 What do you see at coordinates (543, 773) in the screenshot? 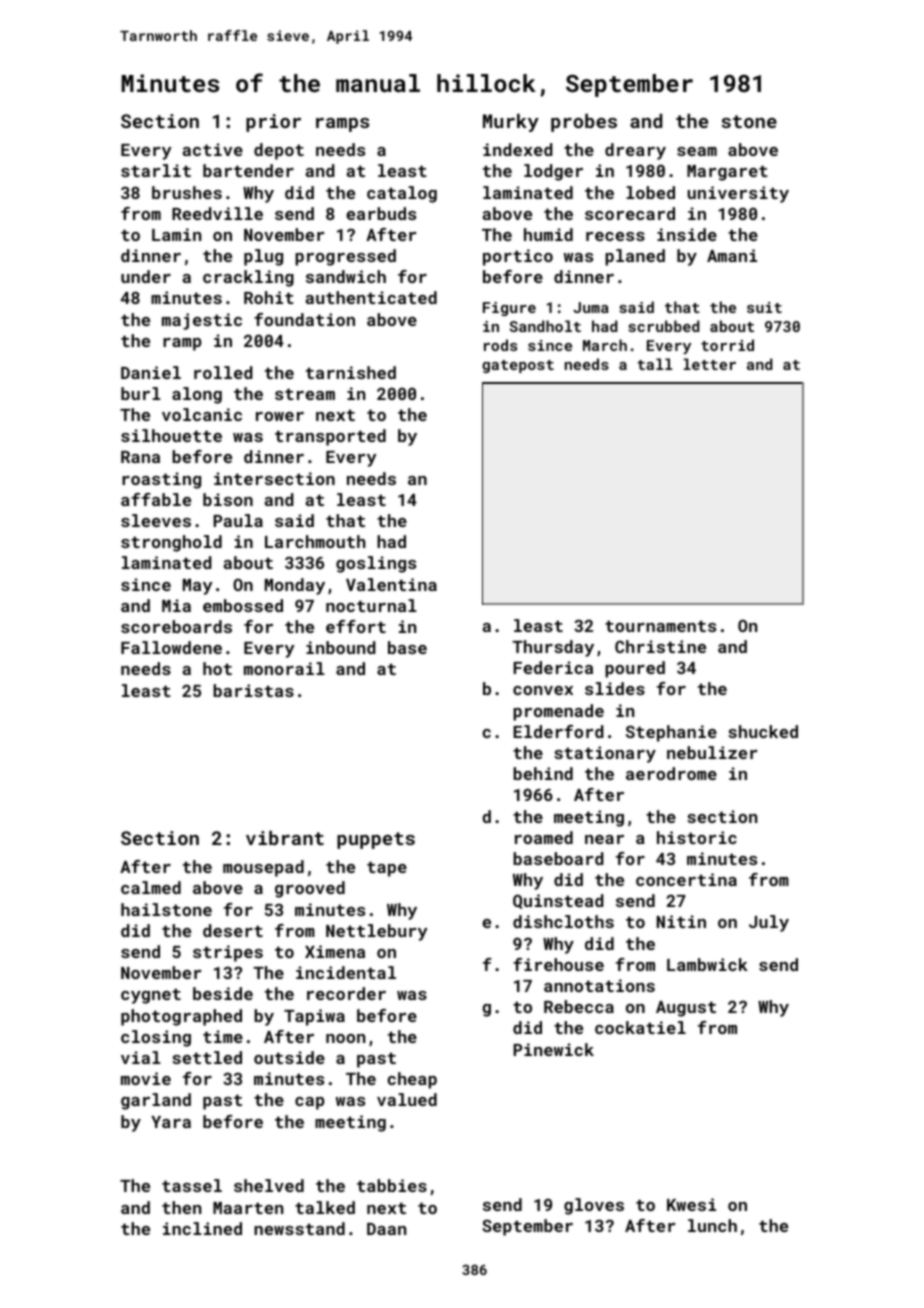
I see `behind` at bounding box center [543, 773].
